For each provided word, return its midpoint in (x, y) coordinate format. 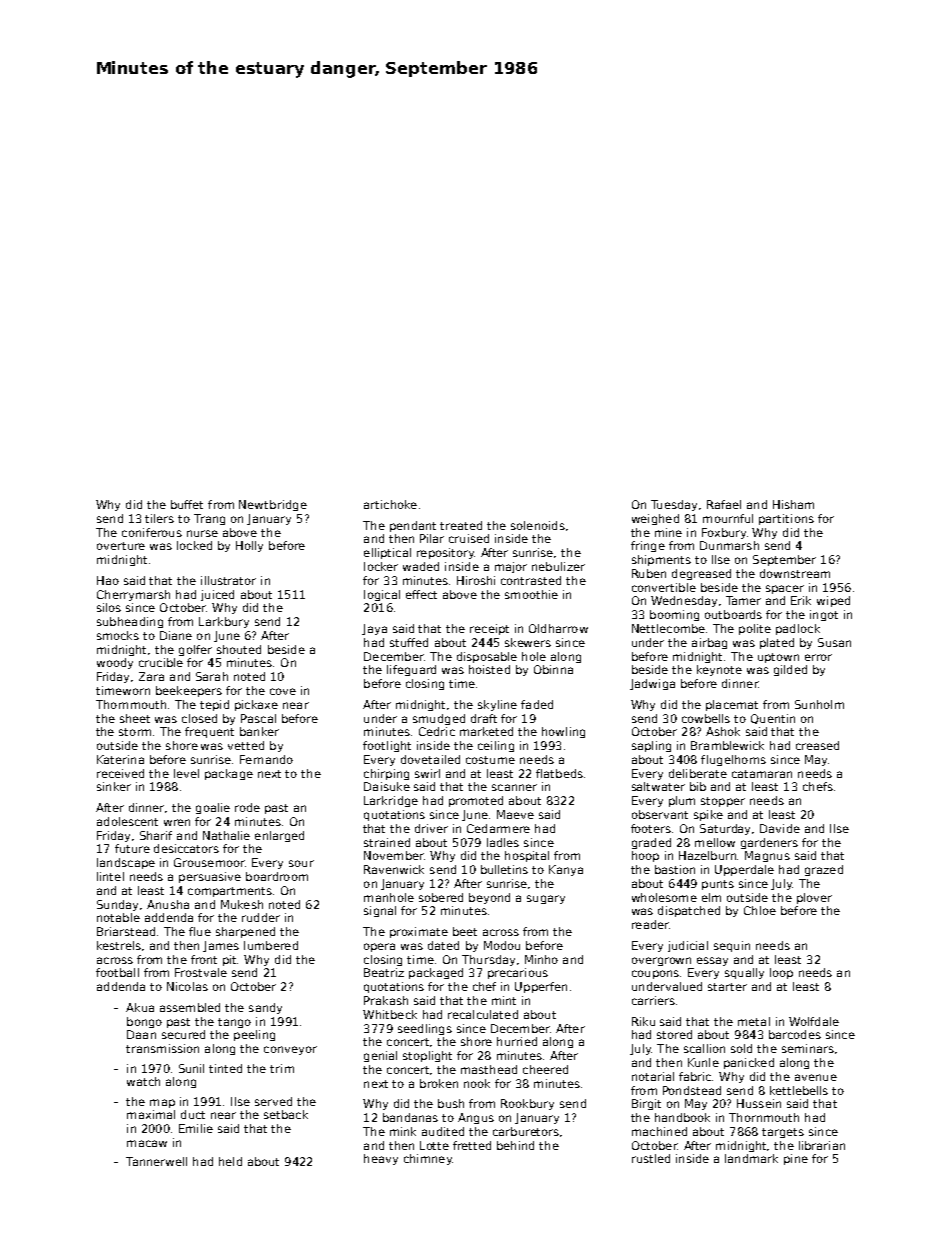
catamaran (762, 774)
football (117, 972)
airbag (709, 643)
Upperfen (541, 987)
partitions (786, 519)
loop (781, 973)
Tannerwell (156, 1161)
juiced (217, 595)
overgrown (661, 961)
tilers (159, 518)
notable (118, 917)
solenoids (538, 525)
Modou (502, 945)
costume (490, 760)
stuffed (409, 642)
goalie (213, 808)
